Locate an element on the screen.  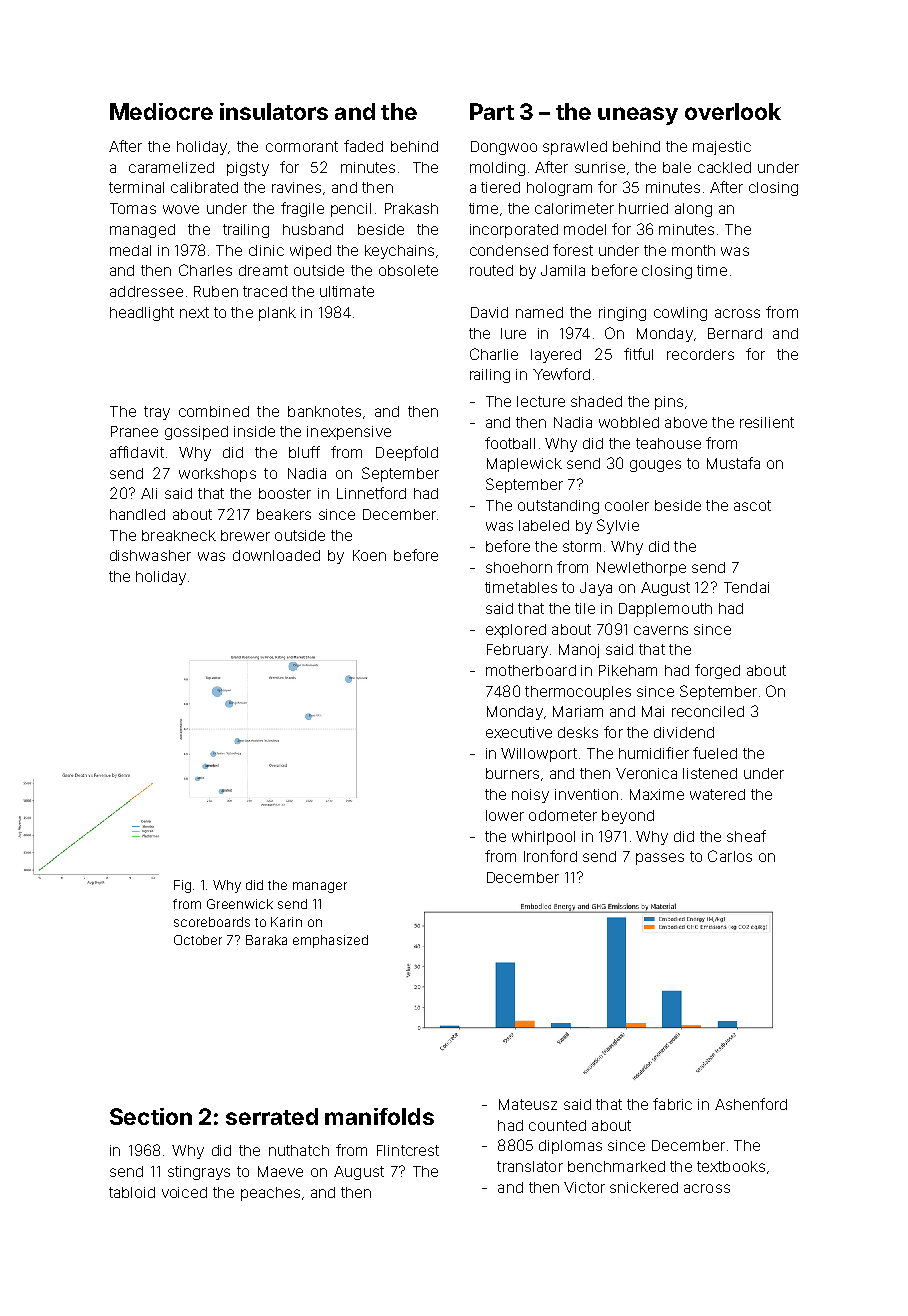
Maxime is located at coordinates (657, 794).
